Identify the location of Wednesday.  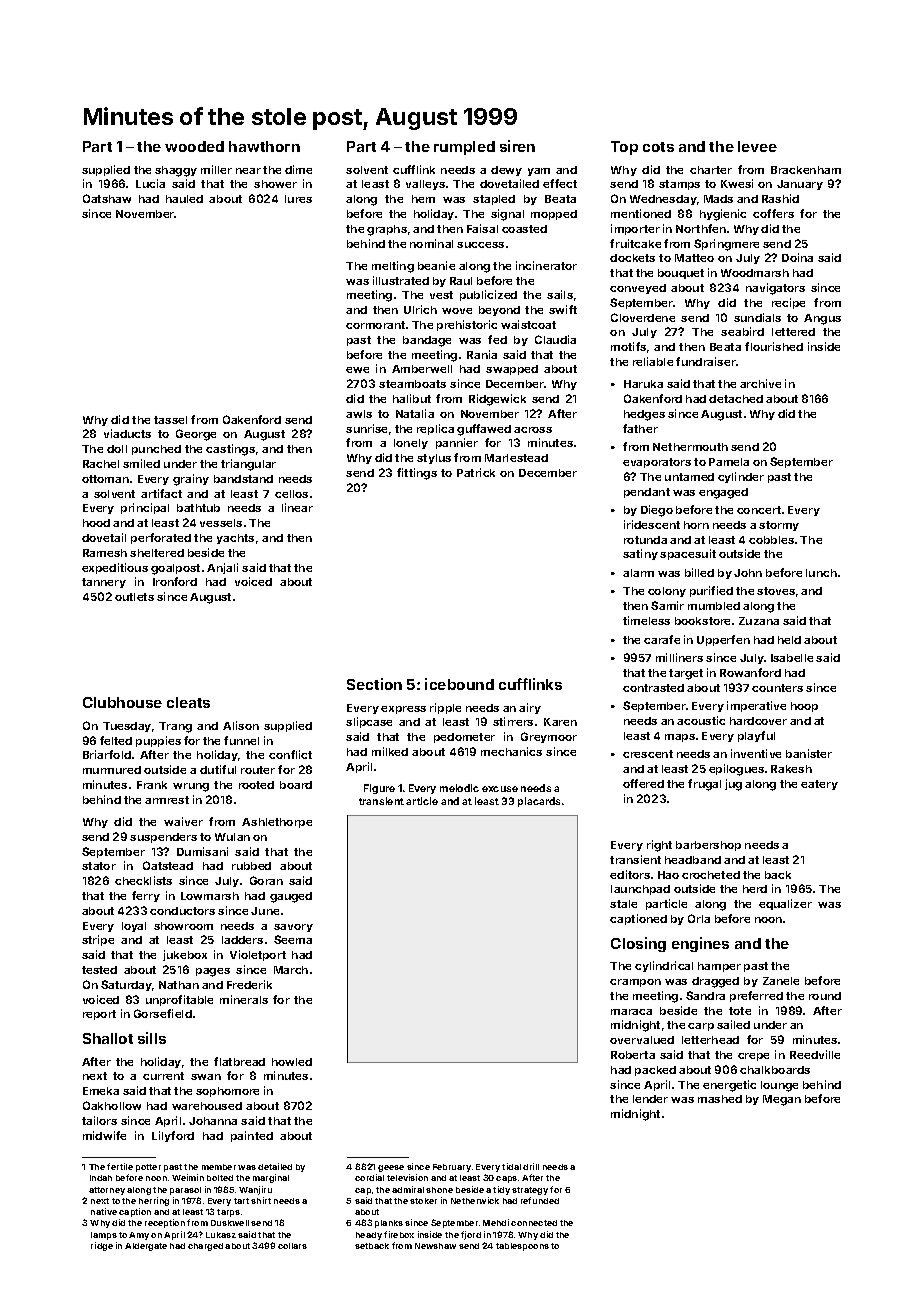
(663, 200).
